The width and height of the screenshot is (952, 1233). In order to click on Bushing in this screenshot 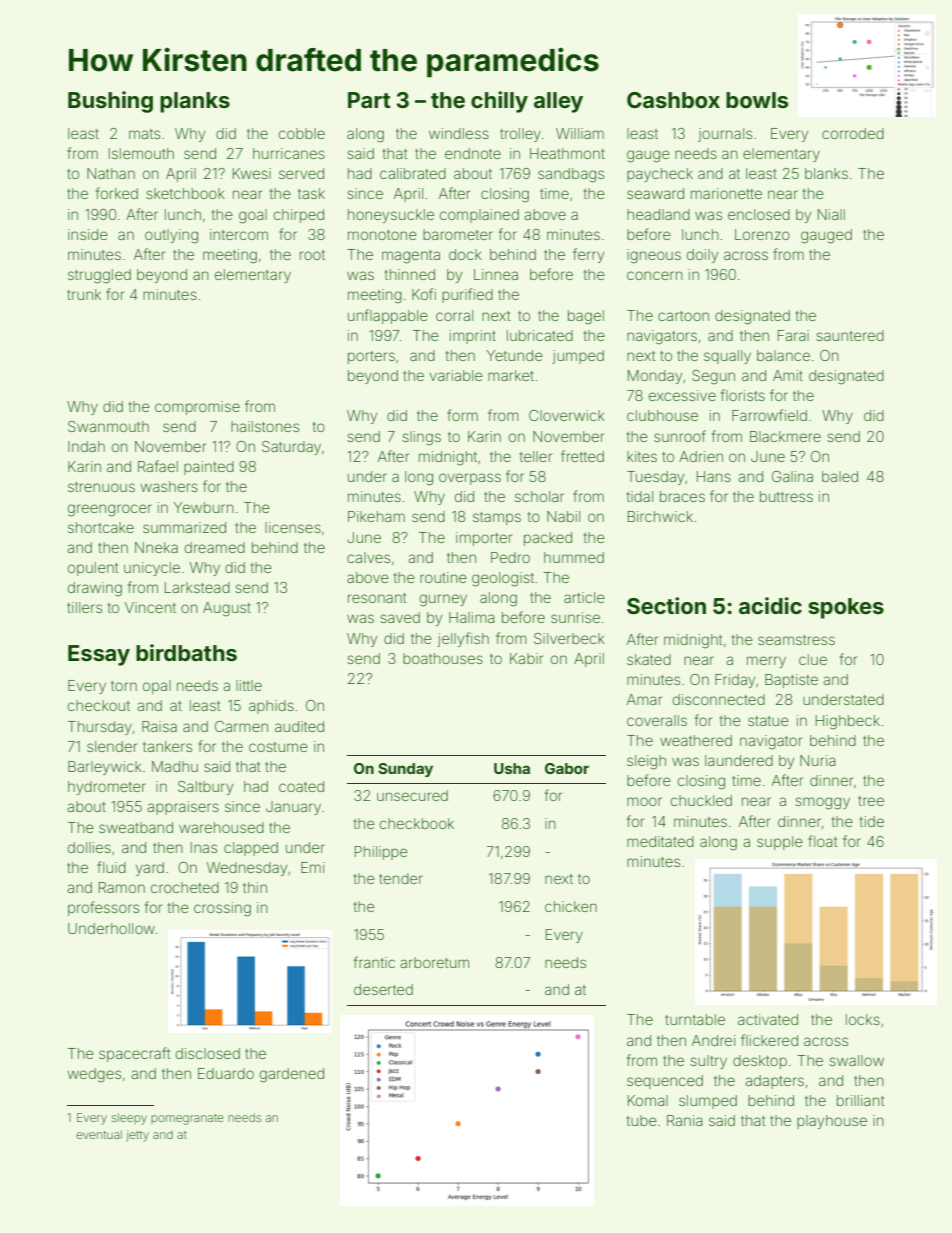, I will do `click(110, 102)`.
